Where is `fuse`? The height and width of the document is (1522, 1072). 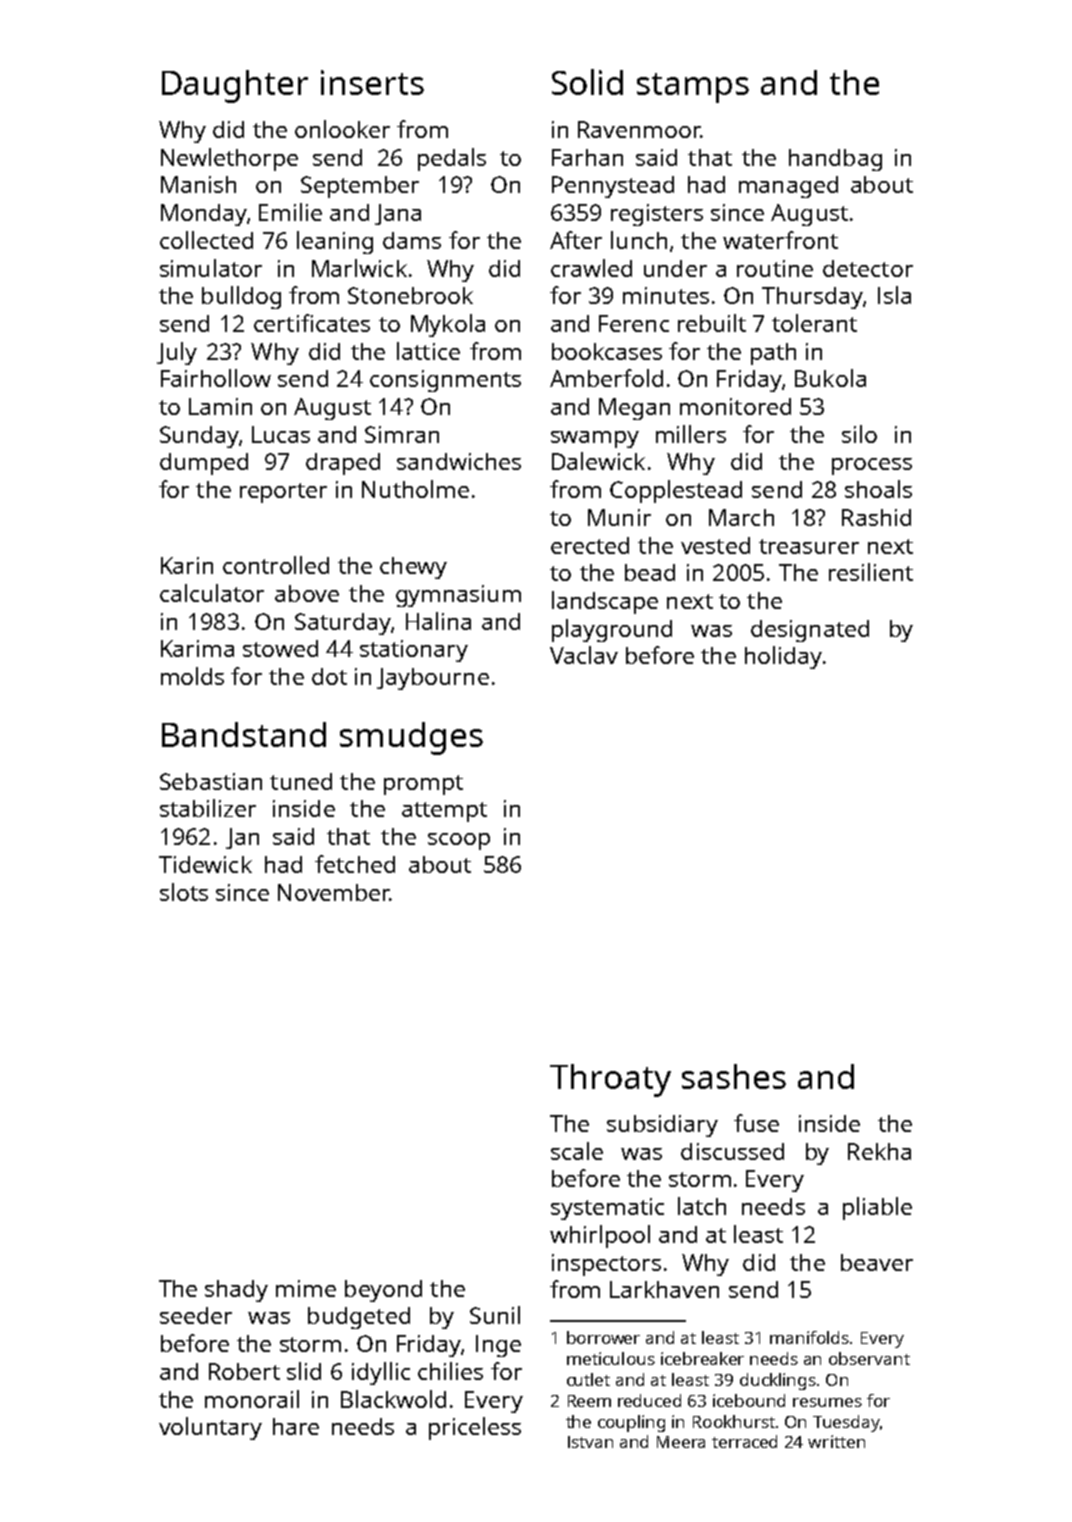 fuse is located at coordinates (756, 1123).
